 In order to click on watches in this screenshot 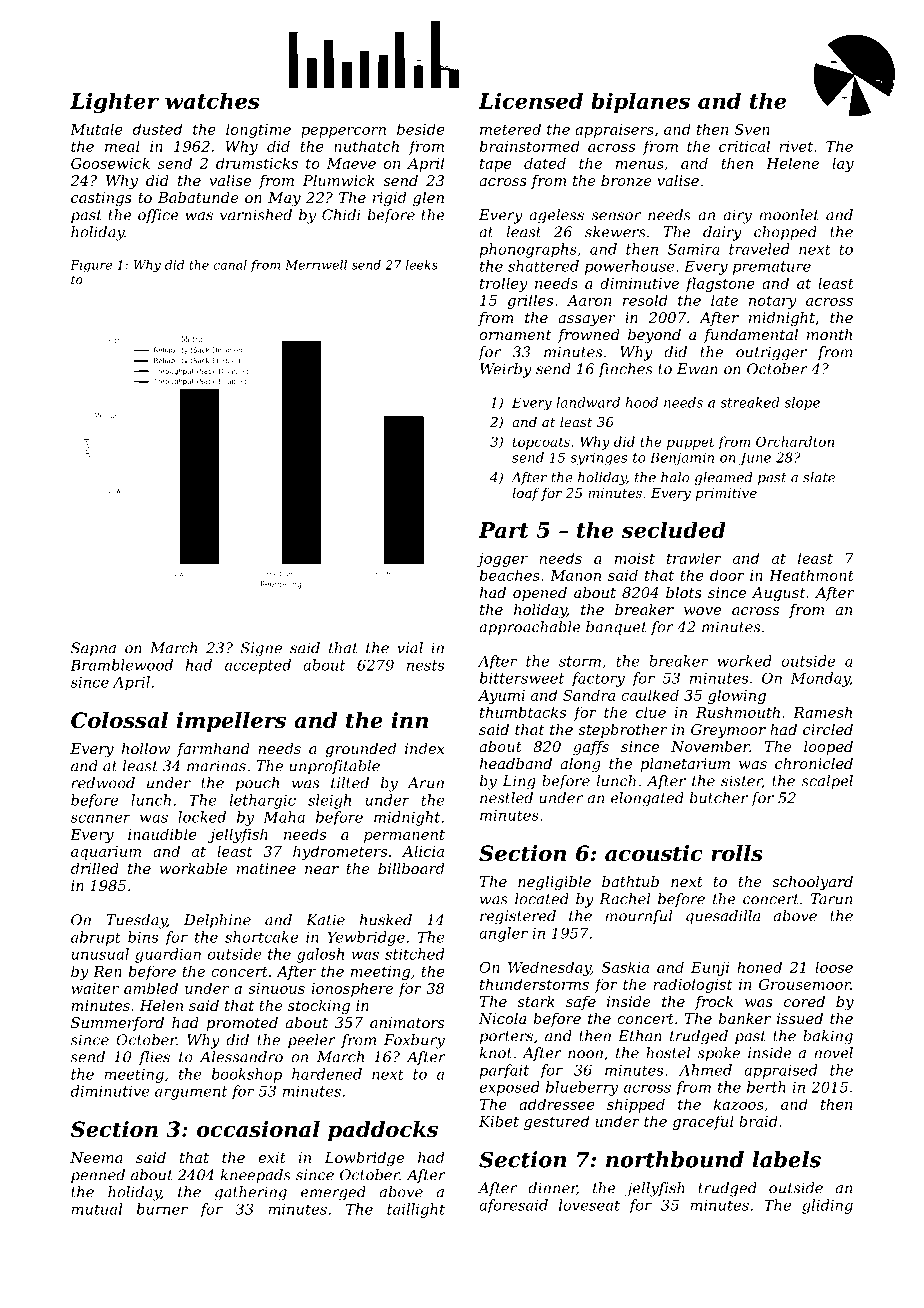, I will do `click(212, 100)`.
